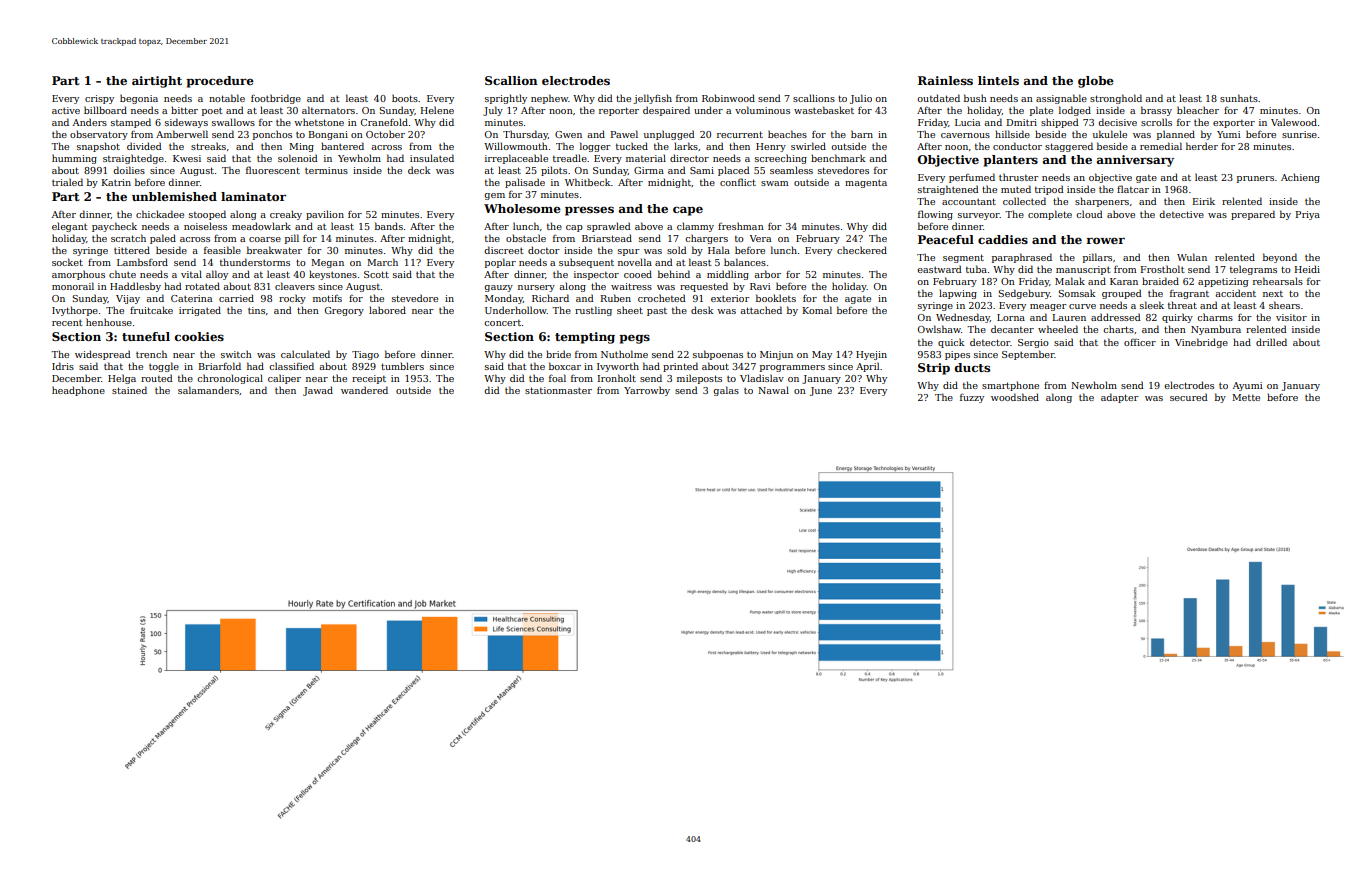 Image resolution: width=1372 pixels, height=887 pixels. Describe the element at coordinates (1216, 330) in the screenshot. I see `Nyambura` at that location.
